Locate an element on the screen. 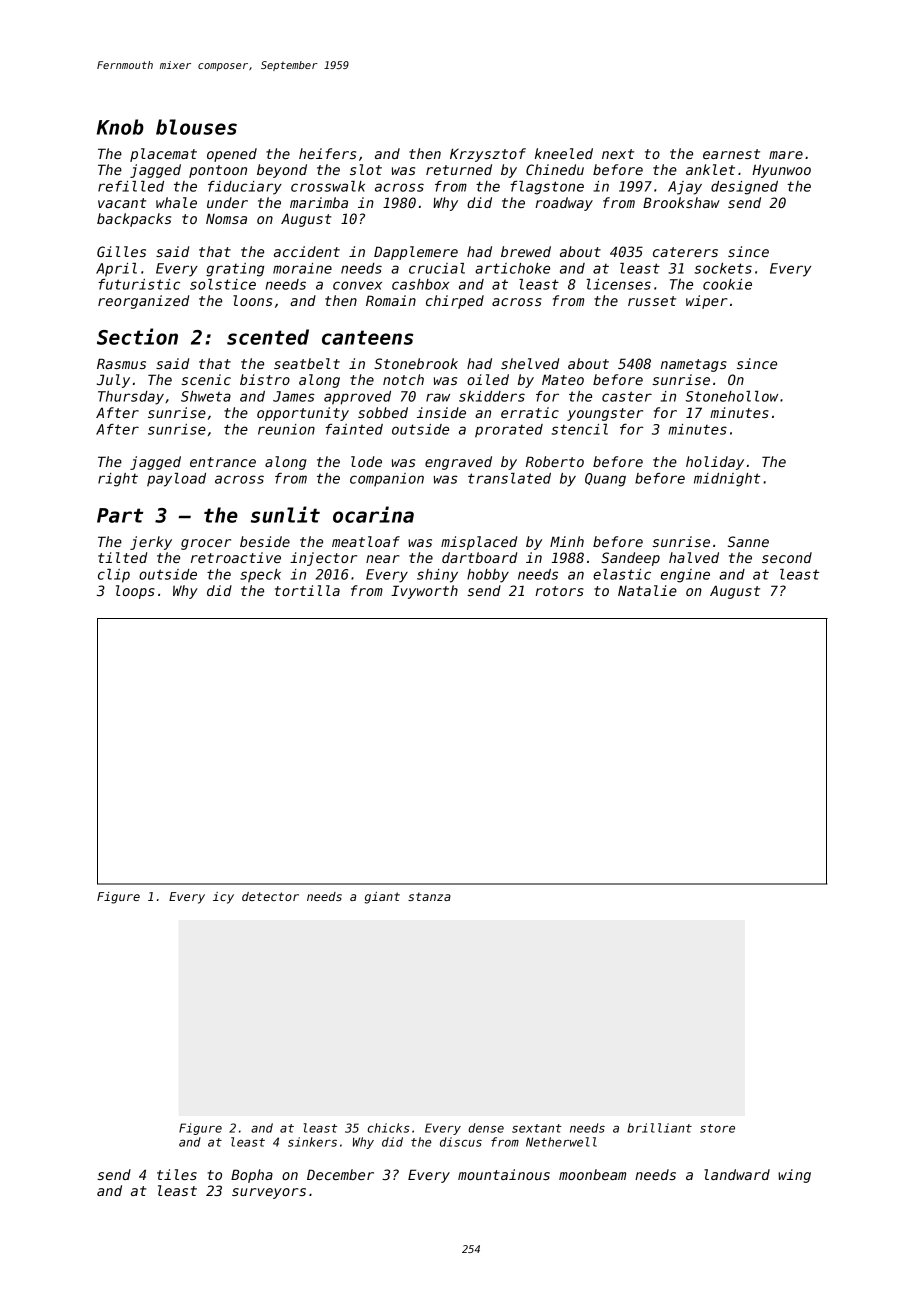  loops is located at coordinates (135, 592).
